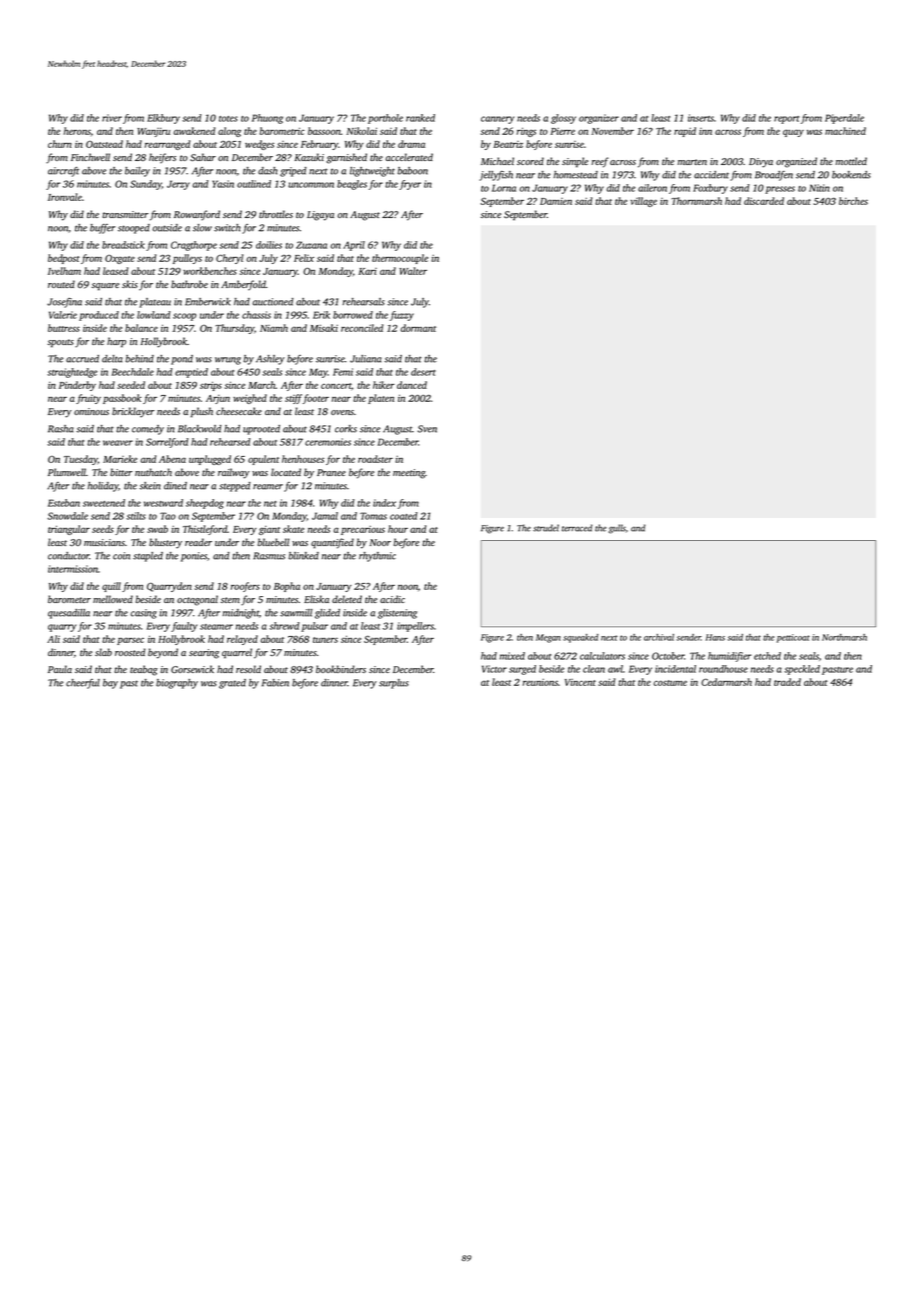  What do you see at coordinates (423, 372) in the screenshot?
I see `desert` at bounding box center [423, 372].
